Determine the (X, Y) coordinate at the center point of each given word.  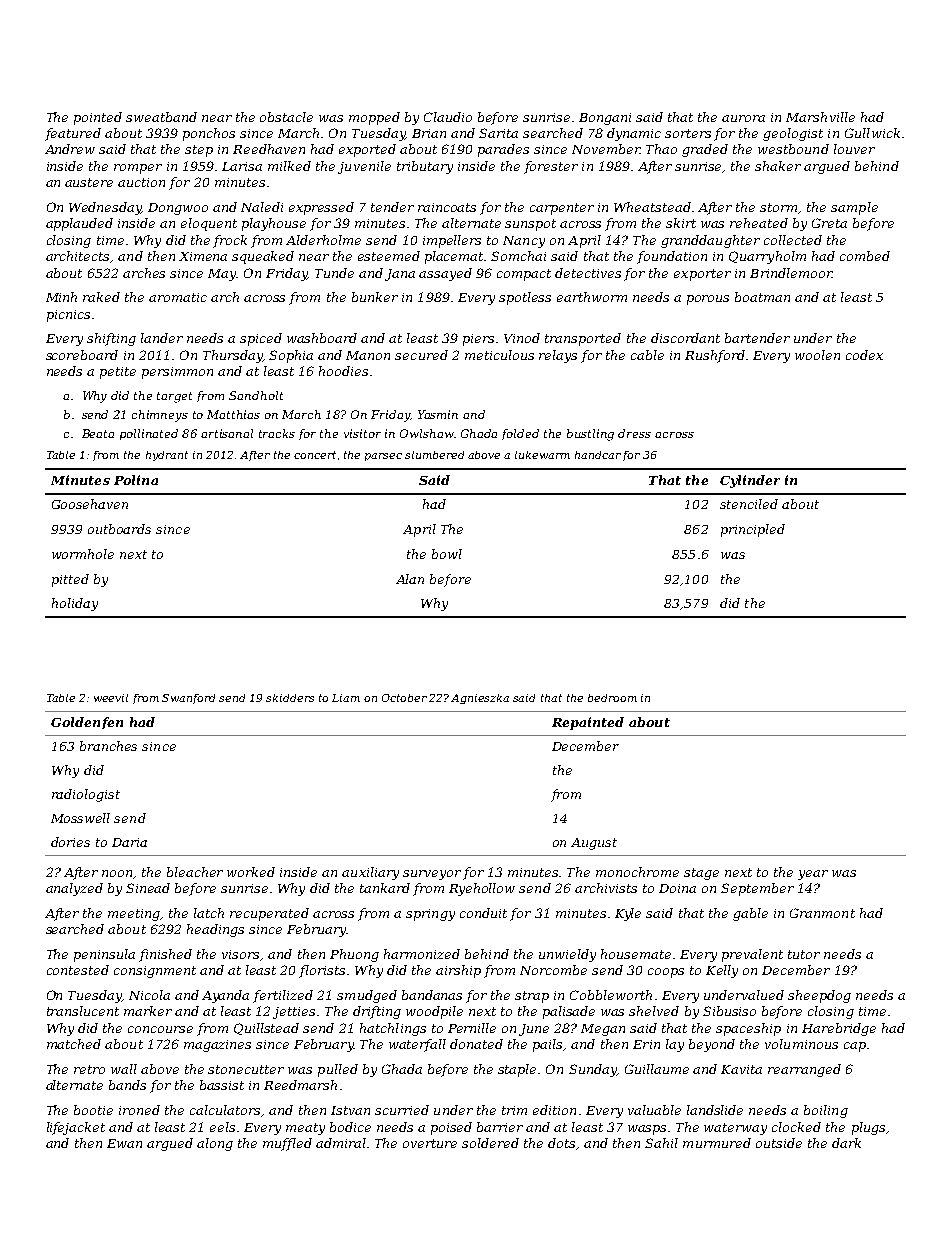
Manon (368, 355)
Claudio (448, 117)
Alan (410, 579)
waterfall (417, 1045)
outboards (119, 529)
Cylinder (750, 481)
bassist (222, 1085)
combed (865, 256)
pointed (98, 118)
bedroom (612, 698)
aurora (743, 118)
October (404, 698)
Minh (61, 297)
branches (108, 746)
